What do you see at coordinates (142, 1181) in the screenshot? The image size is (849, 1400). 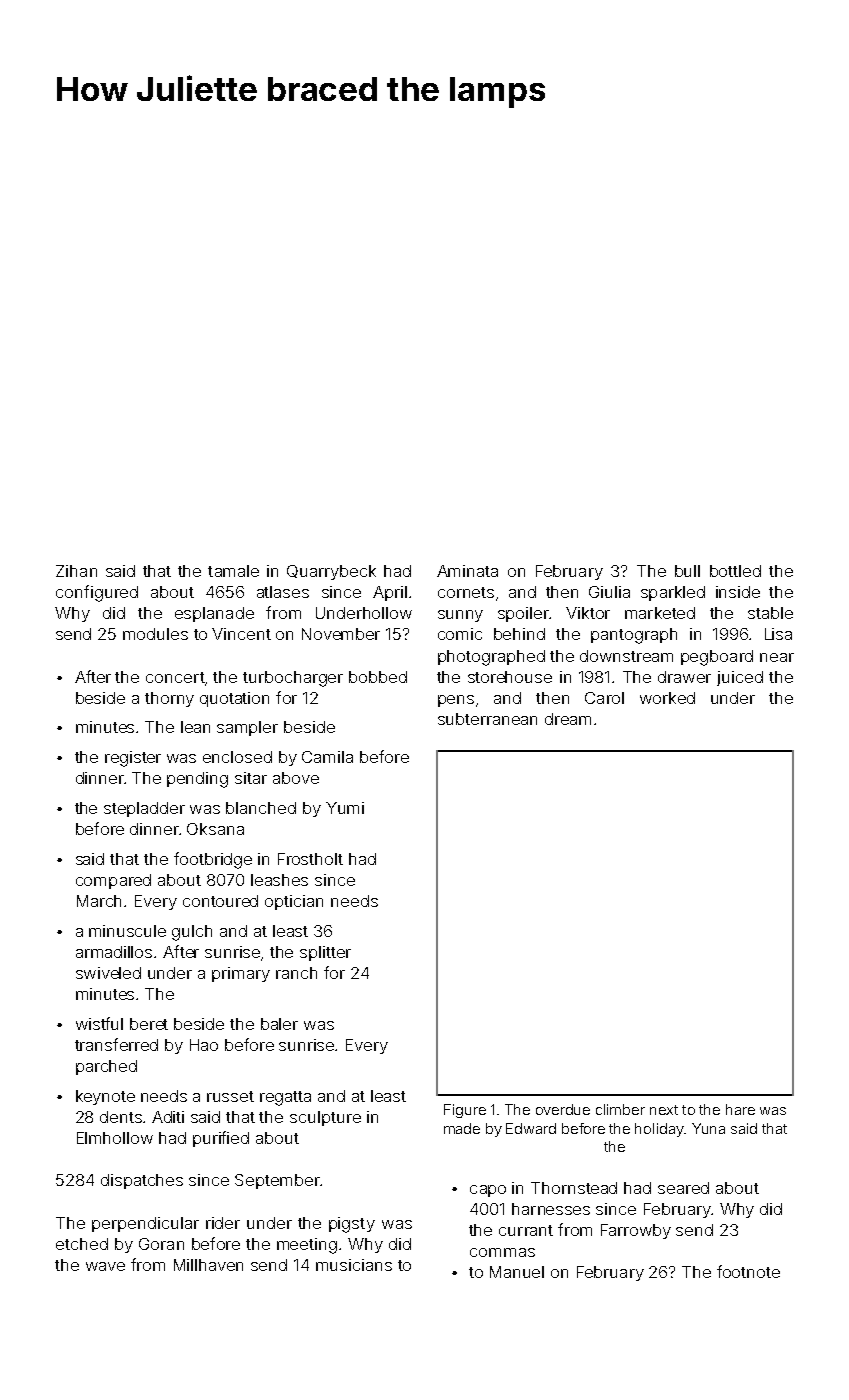 I see `dispatches` at bounding box center [142, 1181].
